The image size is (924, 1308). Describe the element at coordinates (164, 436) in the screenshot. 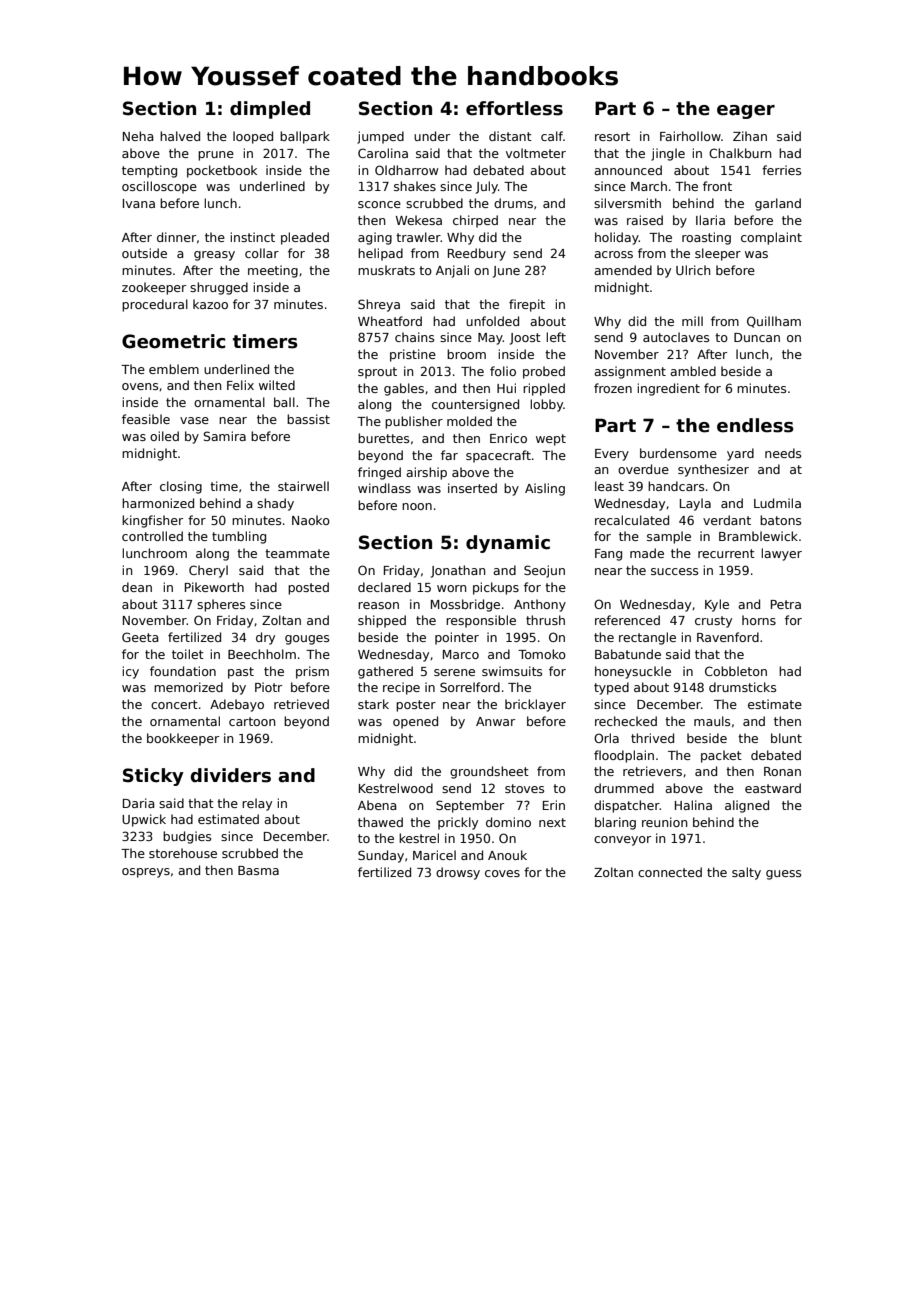

I see `oiled` at that location.
